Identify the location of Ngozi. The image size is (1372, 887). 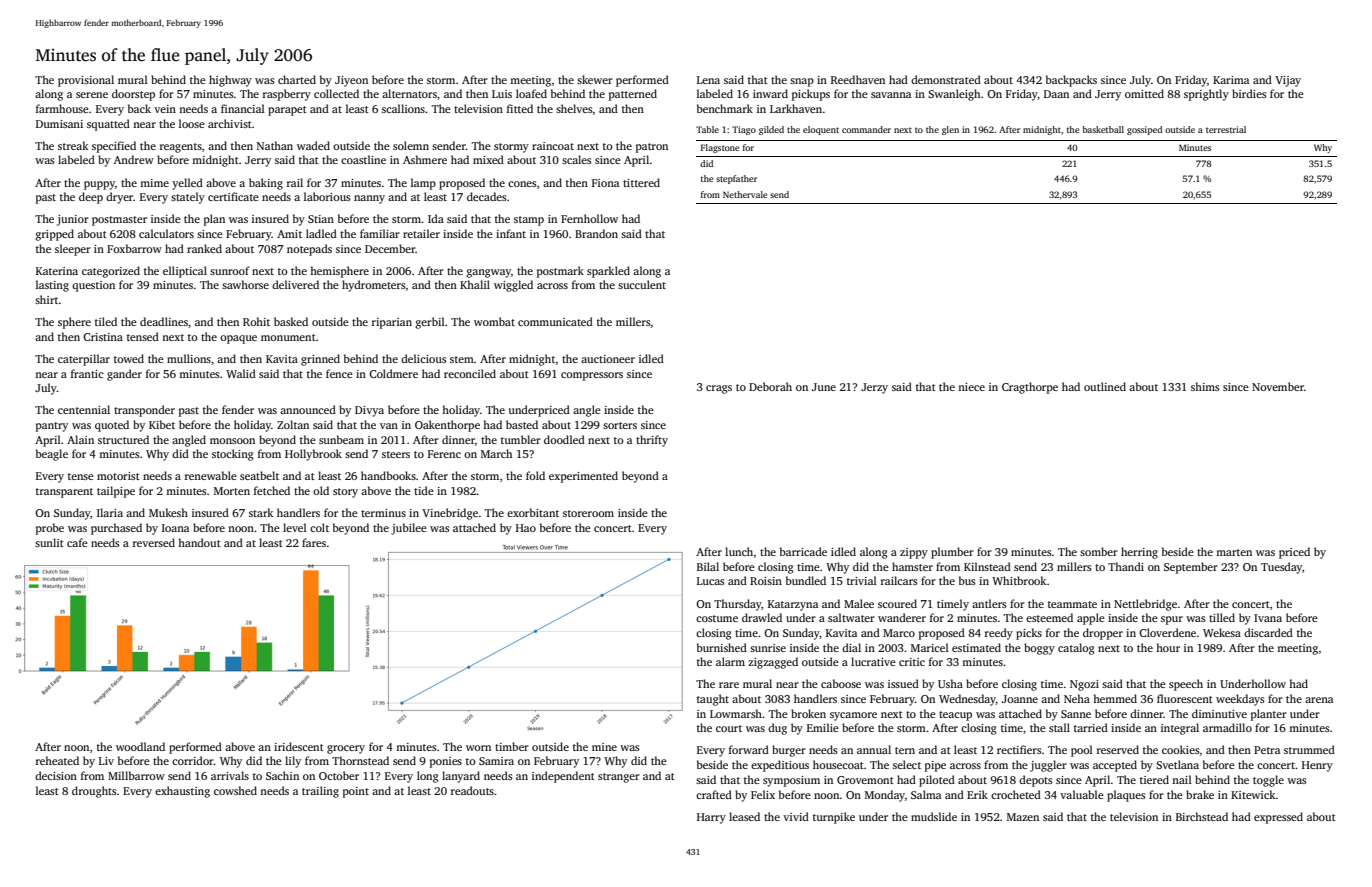
(1084, 685).
